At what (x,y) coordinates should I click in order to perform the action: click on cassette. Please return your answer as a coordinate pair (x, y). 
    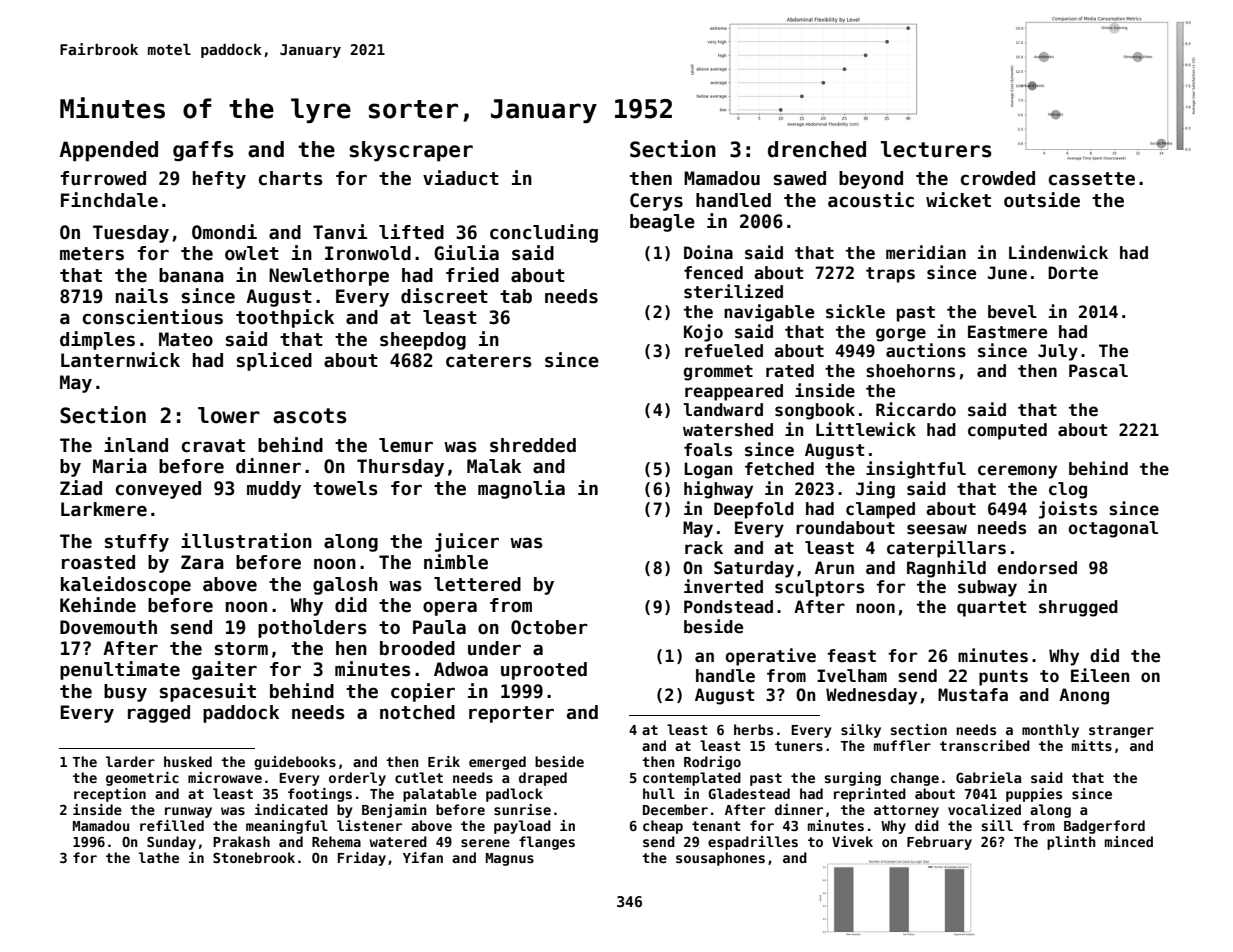
    Looking at the image, I should click on (1092, 179).
